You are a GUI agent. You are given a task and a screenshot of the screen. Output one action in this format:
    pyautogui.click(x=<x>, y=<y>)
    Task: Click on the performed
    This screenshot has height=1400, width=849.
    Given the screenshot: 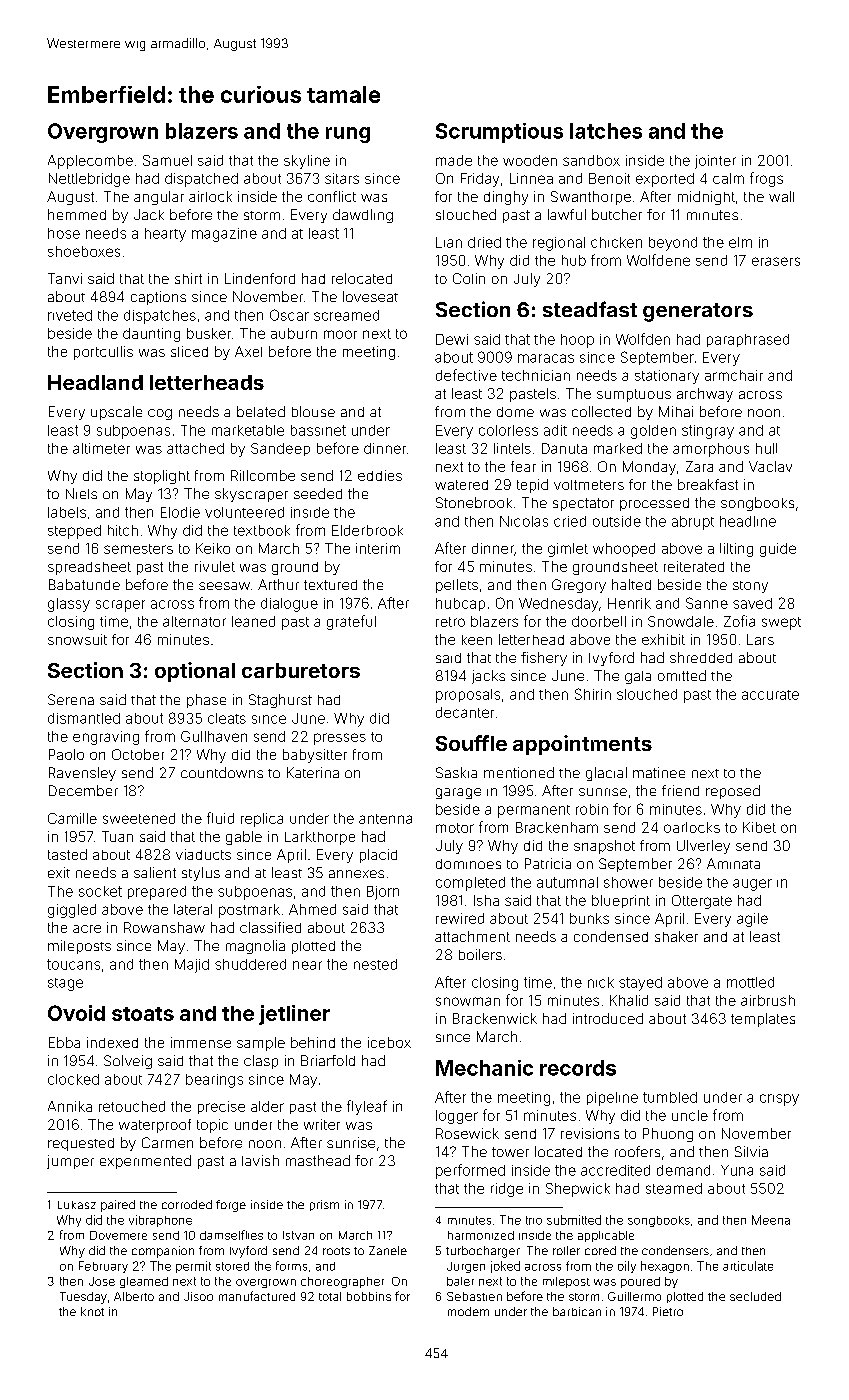 What is the action you would take?
    pyautogui.click(x=470, y=1171)
